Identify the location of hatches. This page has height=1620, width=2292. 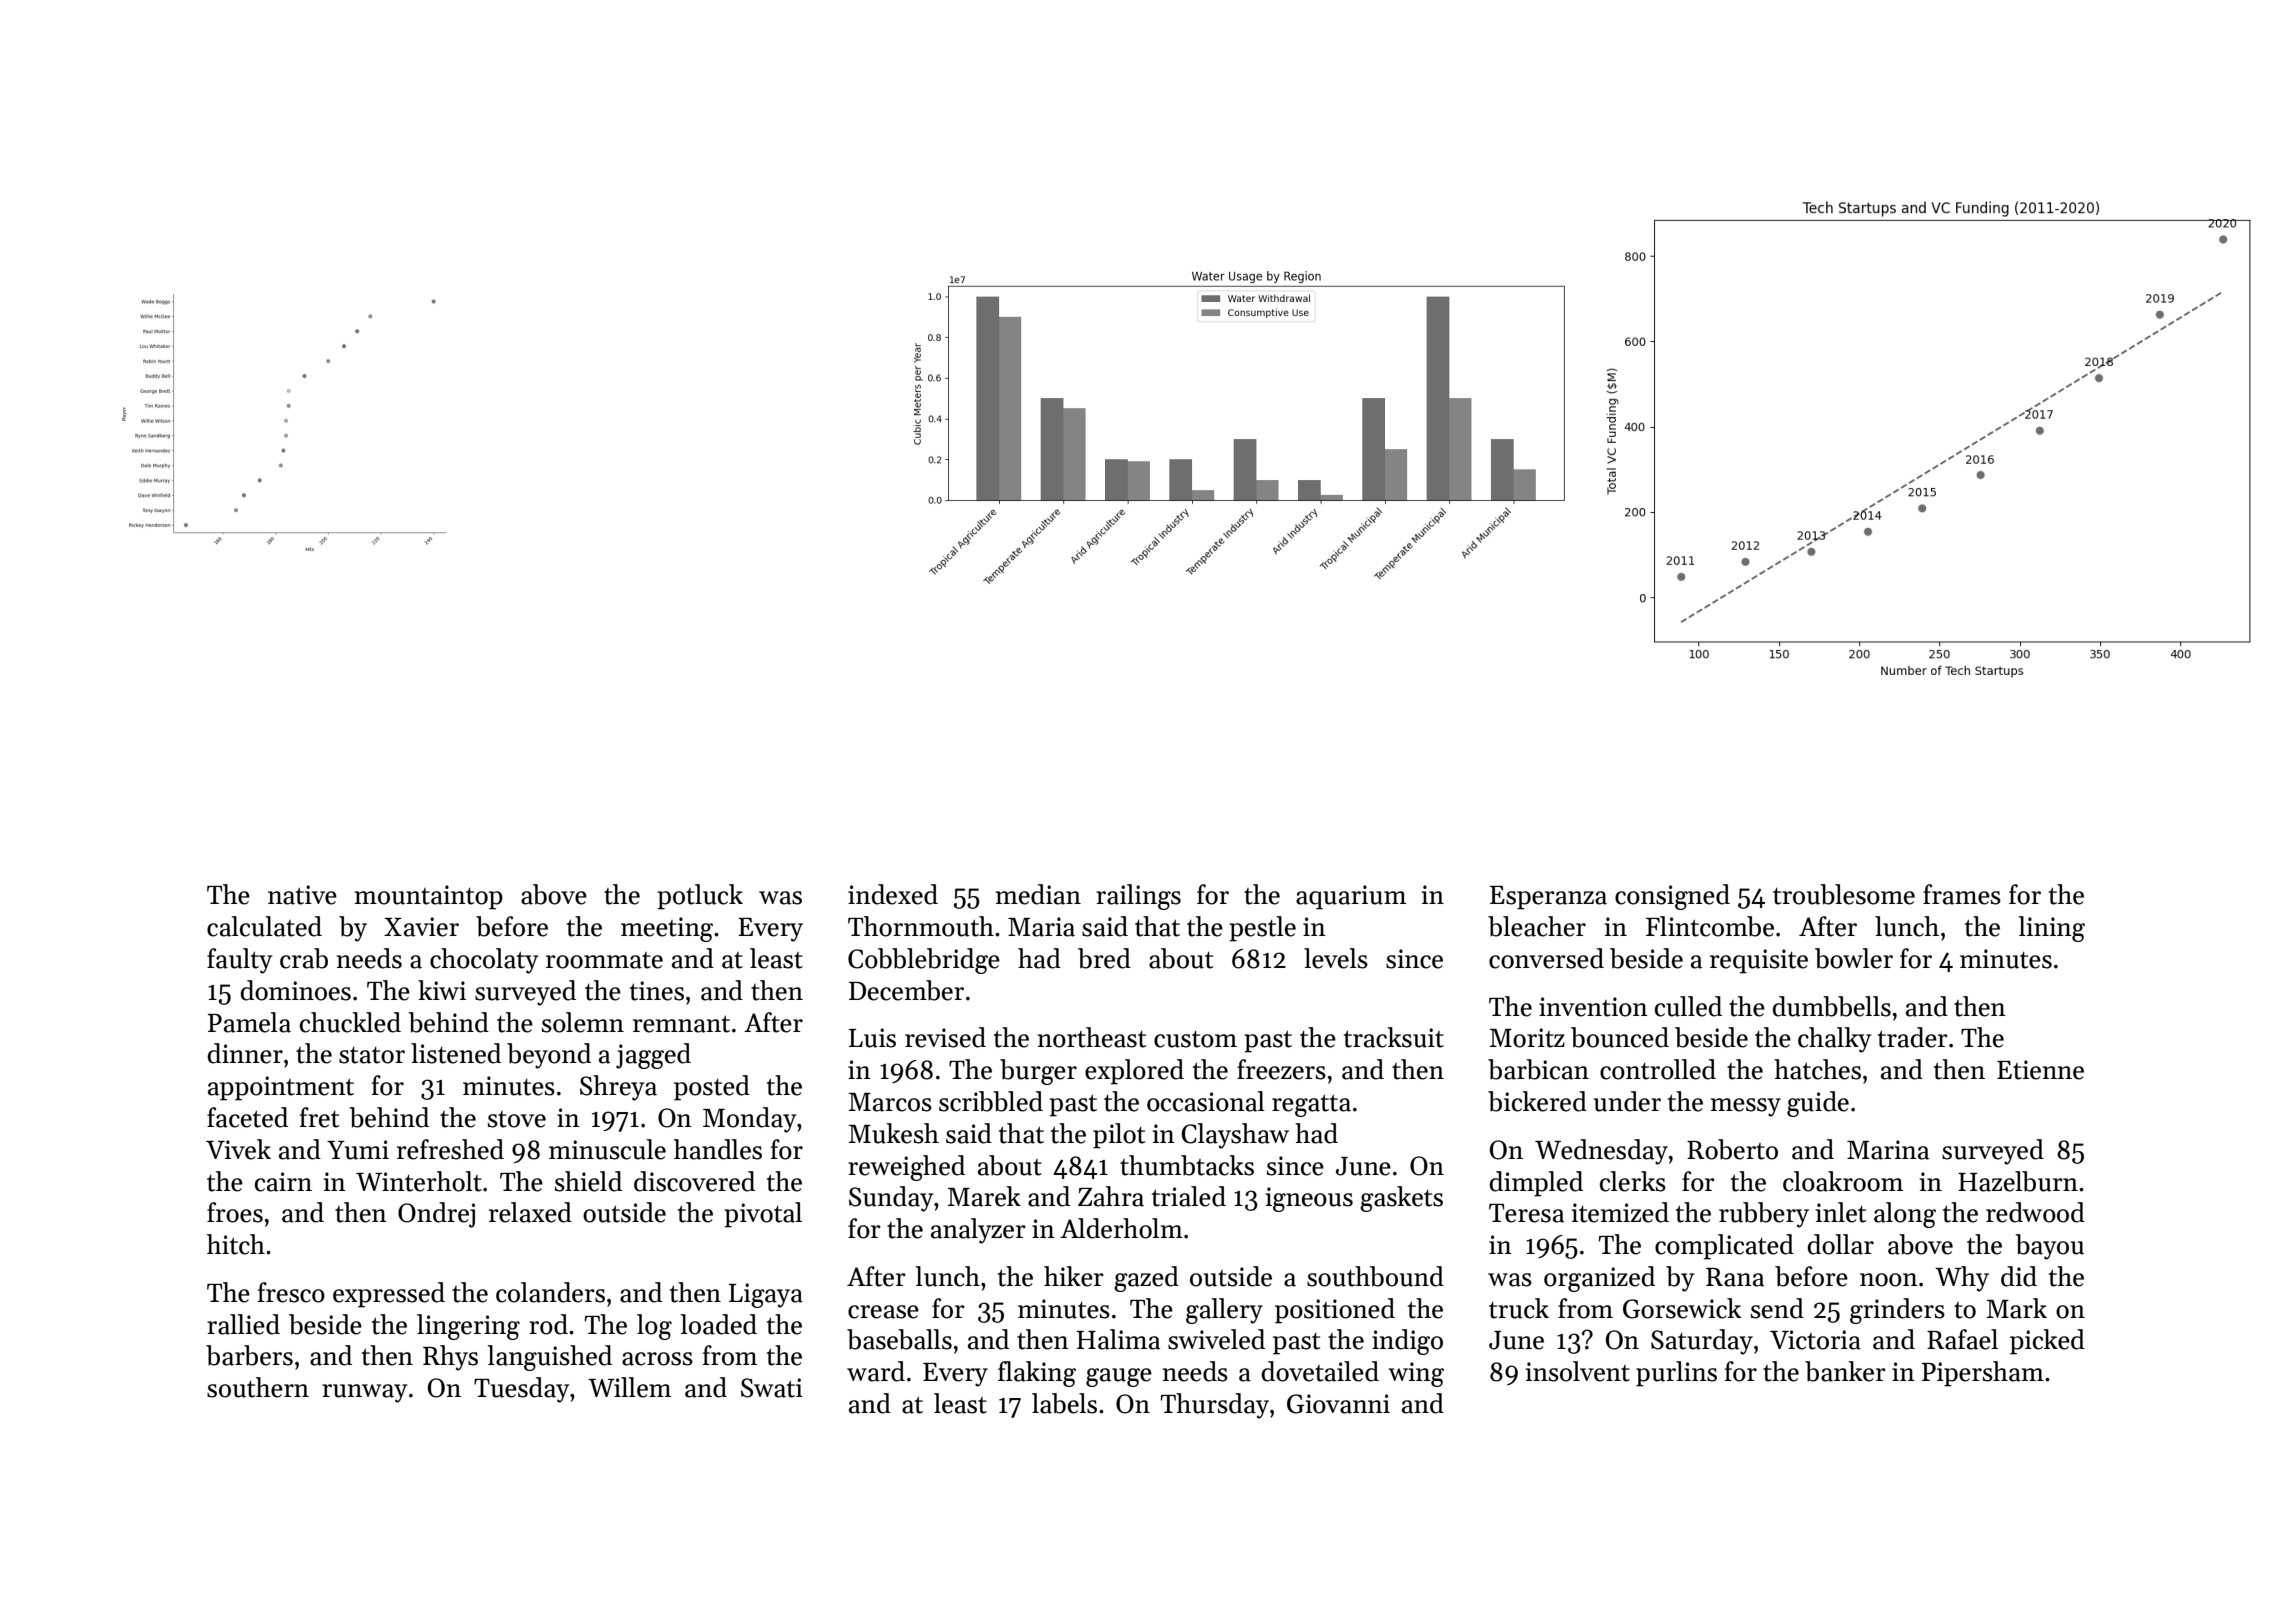
(1817, 1069).
